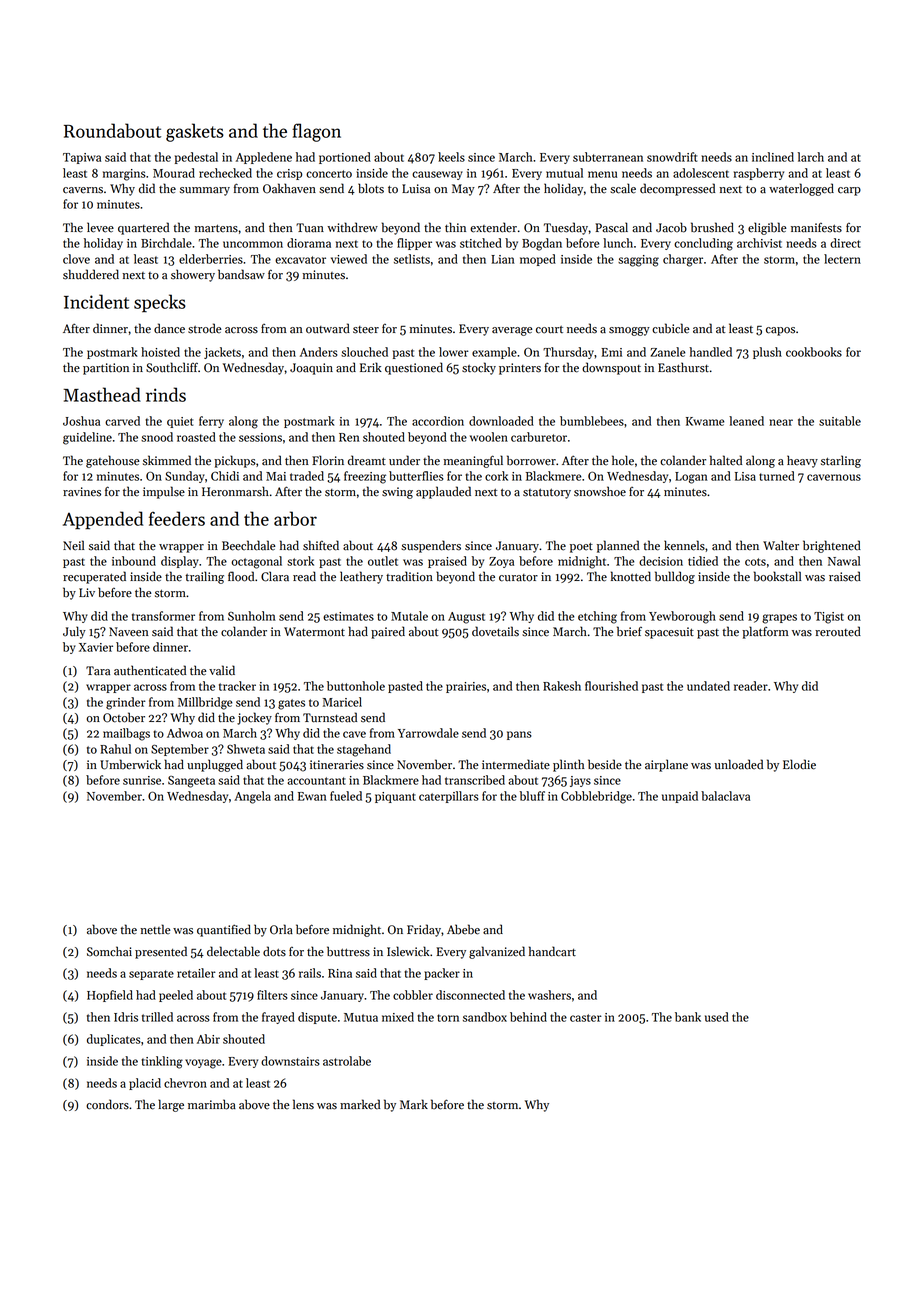  I want to click on keels, so click(451, 157).
